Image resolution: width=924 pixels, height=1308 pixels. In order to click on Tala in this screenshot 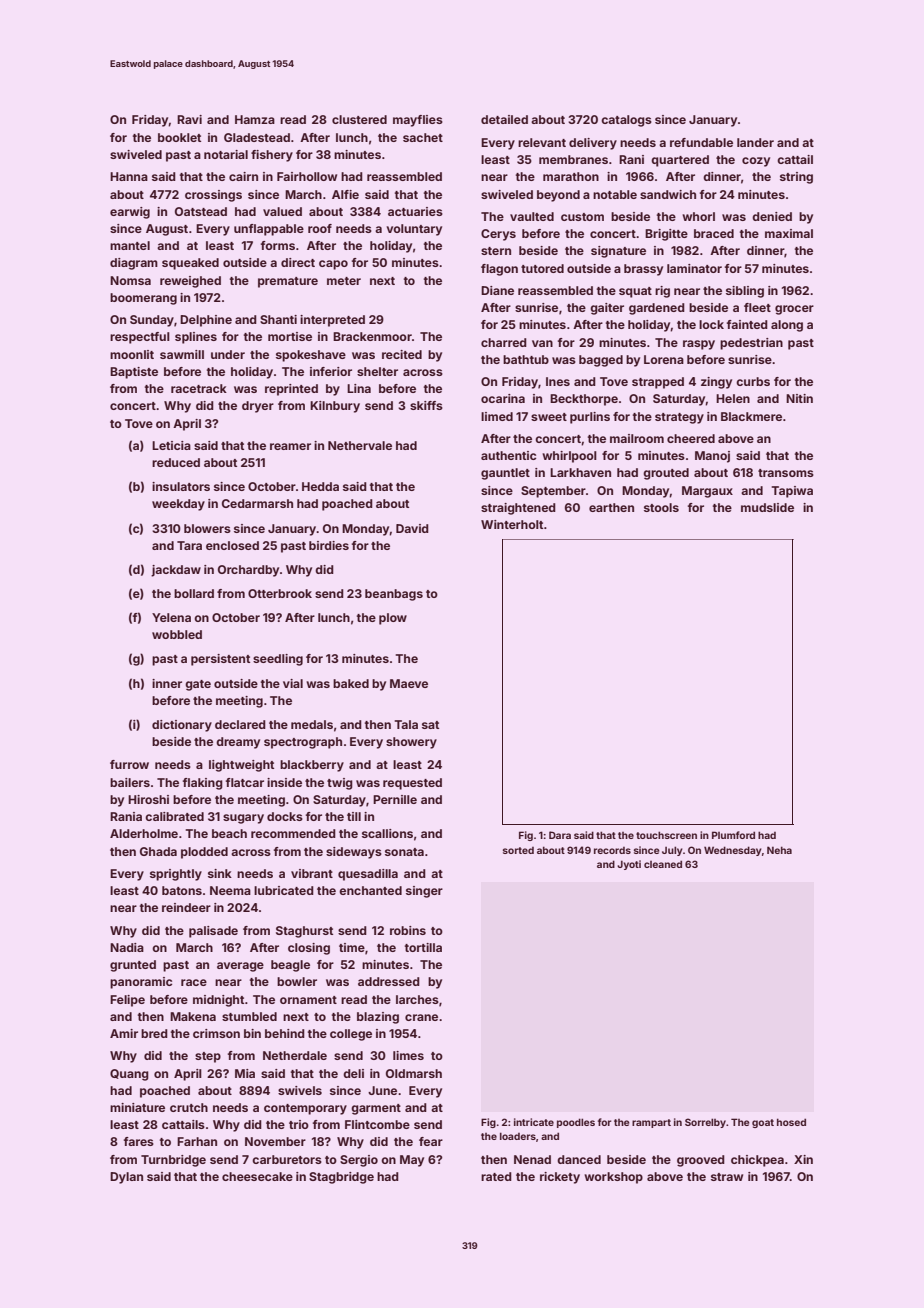, I will do `click(406, 724)`.
